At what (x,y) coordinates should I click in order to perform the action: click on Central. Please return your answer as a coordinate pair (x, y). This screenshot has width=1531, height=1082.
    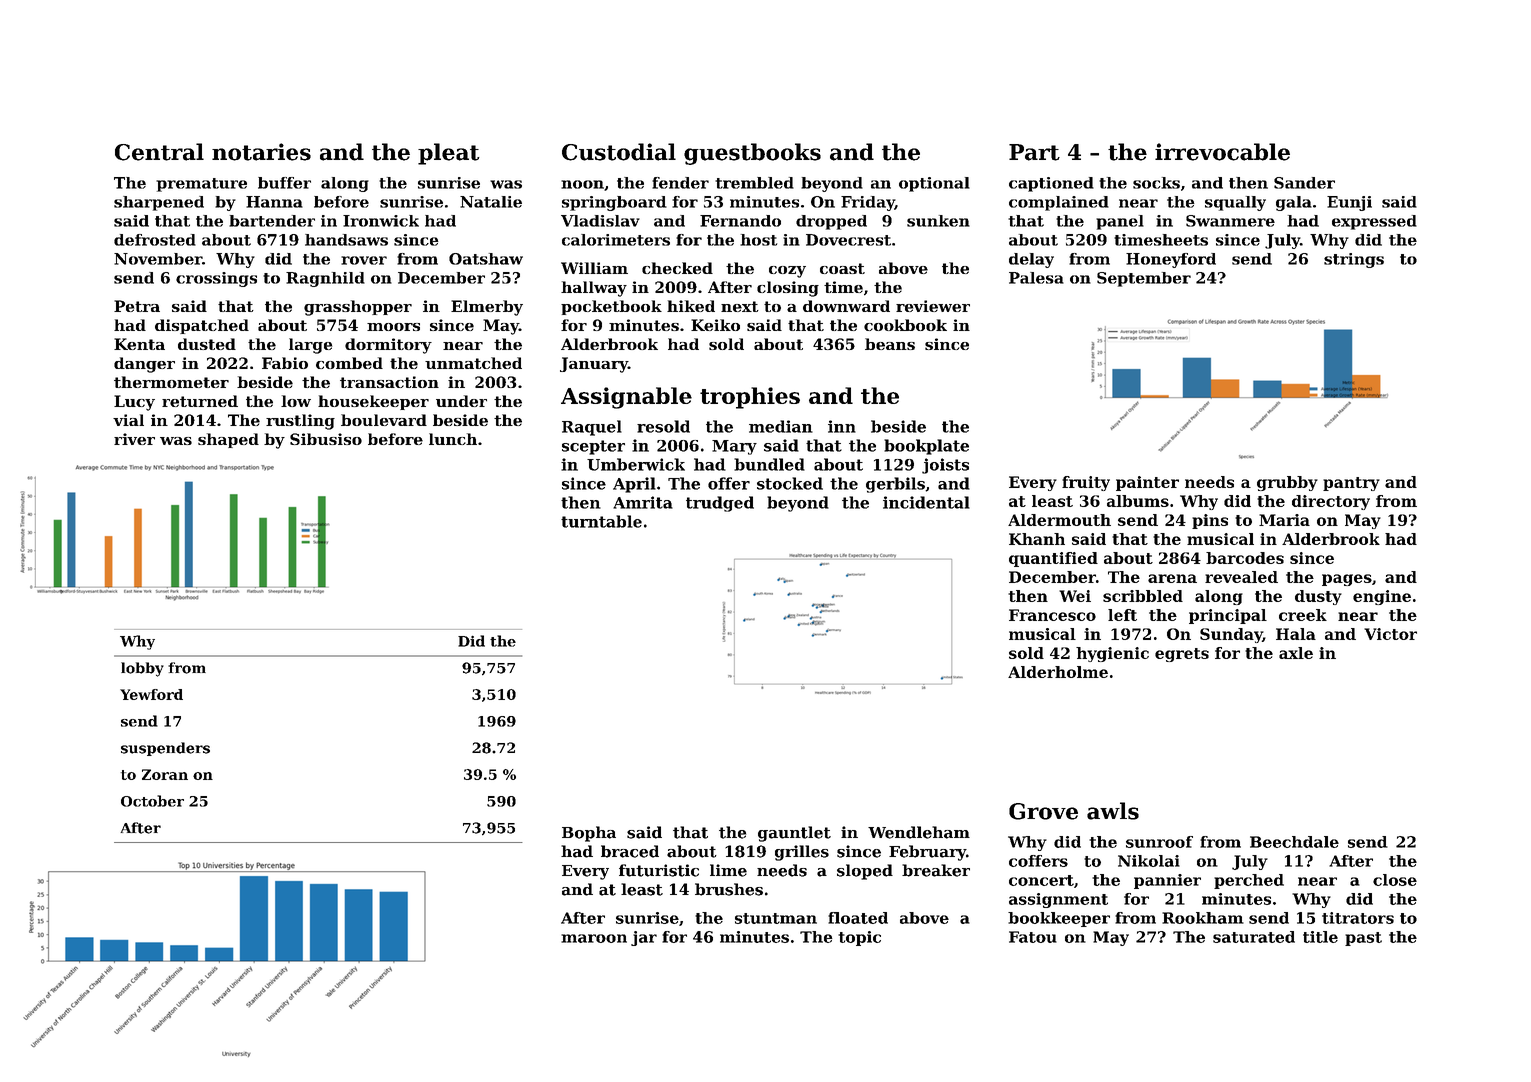
    Looking at the image, I should click on (159, 152).
